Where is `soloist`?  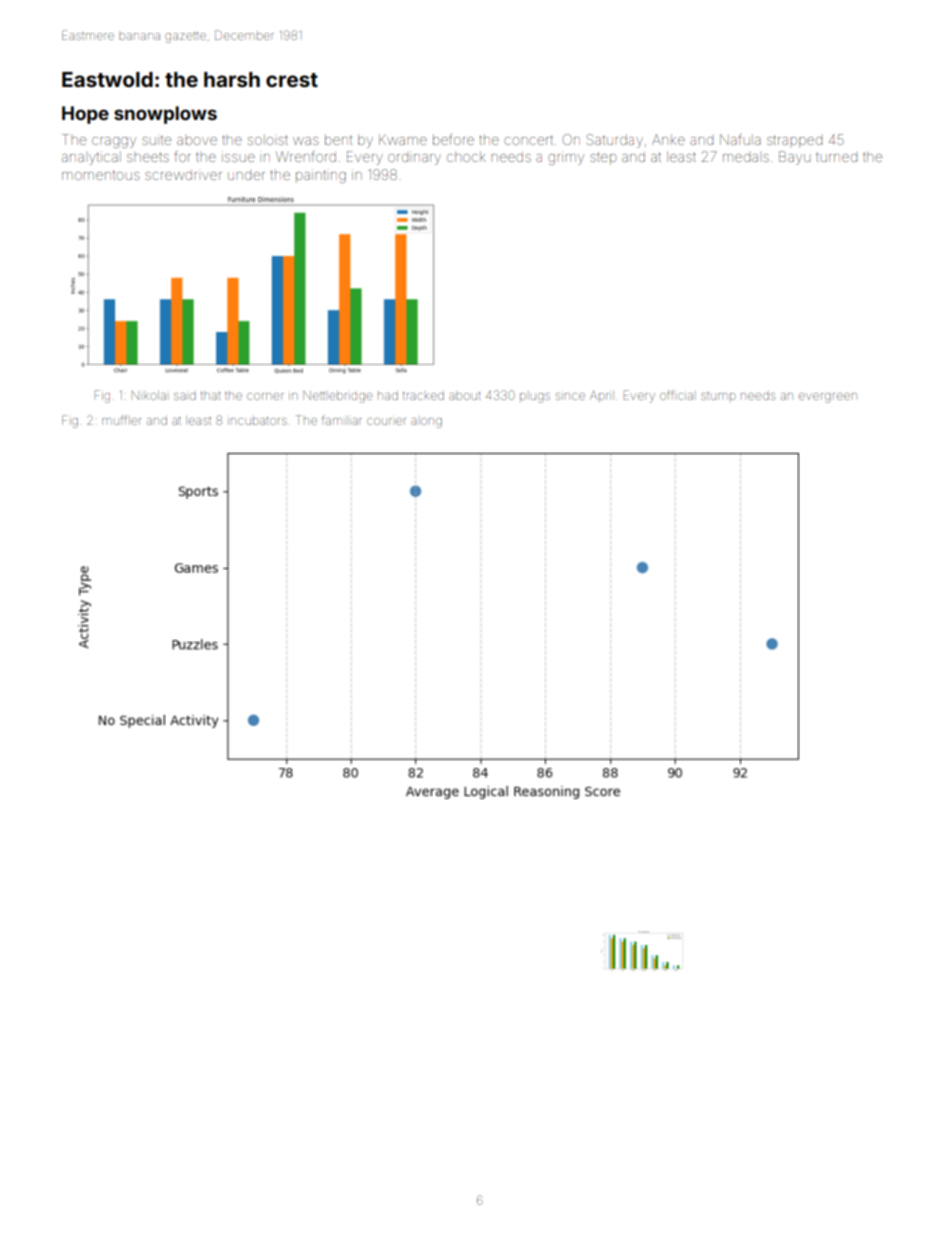
soloist is located at coordinates (268, 140).
